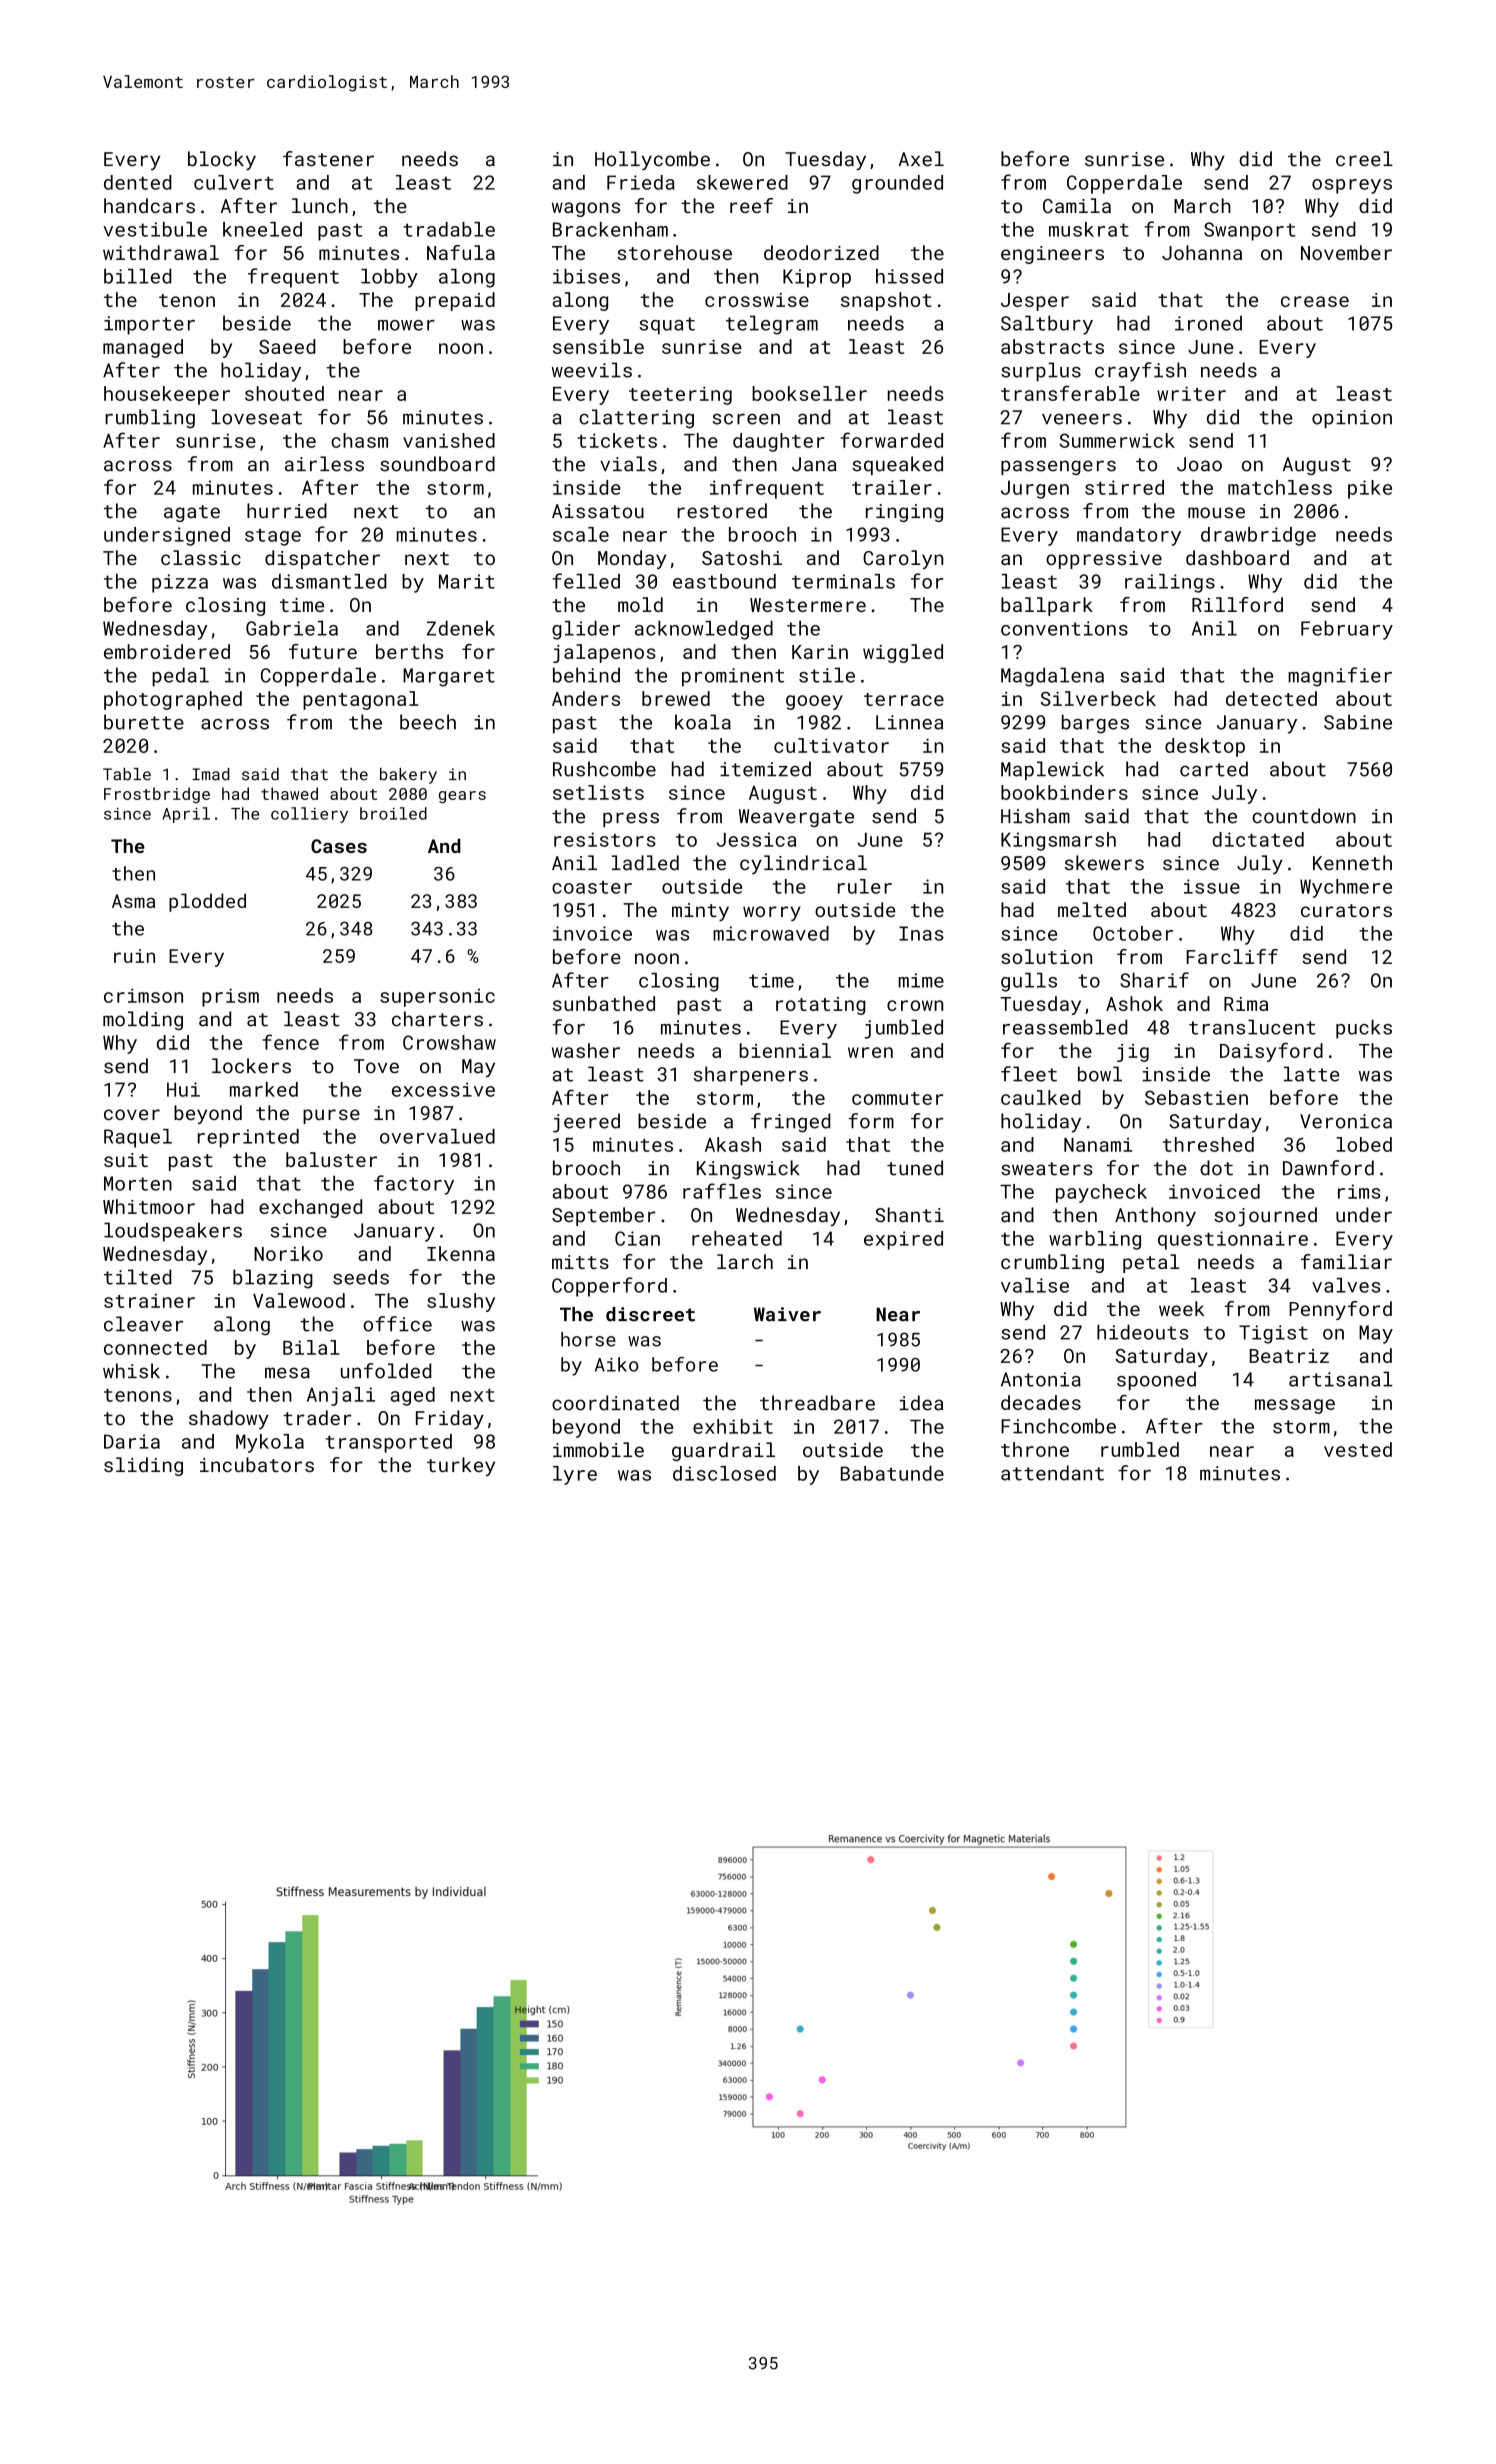 The height and width of the image is (2464, 1496). Describe the element at coordinates (821, 1006) in the image. I see `rotating` at that location.
